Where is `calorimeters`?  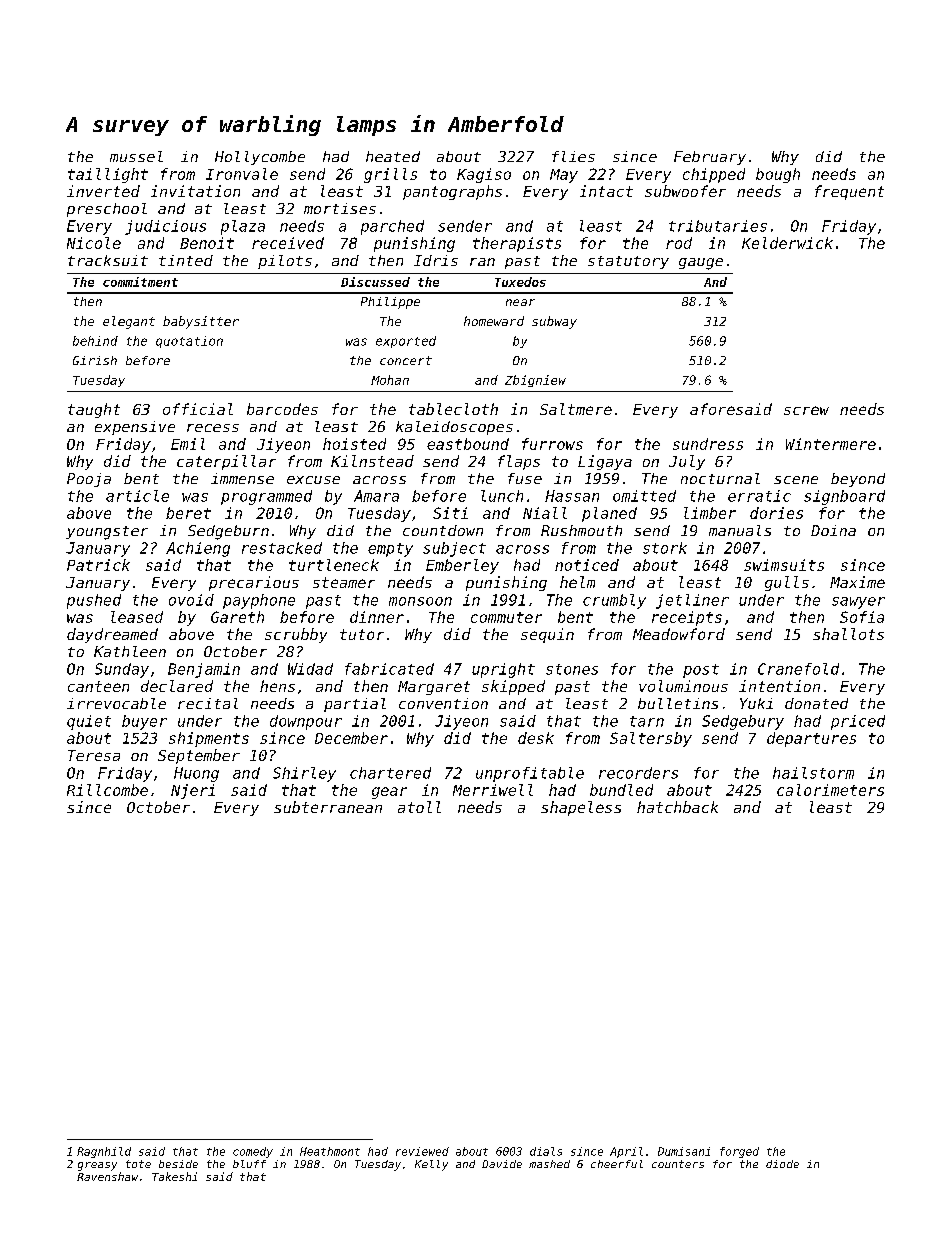 calorimeters is located at coordinates (830, 790).
